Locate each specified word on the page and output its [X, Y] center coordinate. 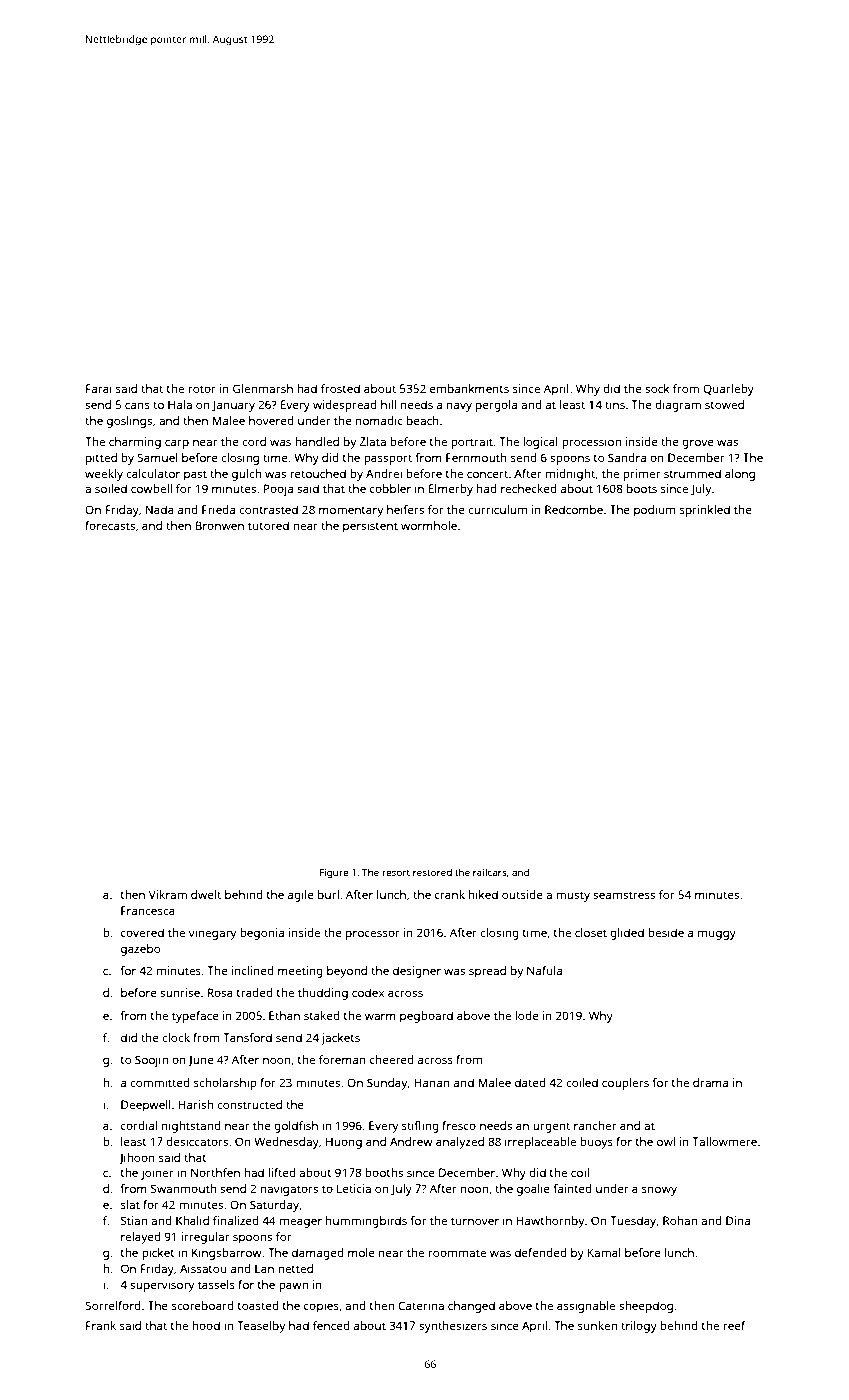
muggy [717, 935]
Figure [334, 874]
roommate [457, 1253]
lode [527, 1015]
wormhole [429, 525]
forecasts [110, 525]
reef [734, 1325]
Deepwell [146, 1106]
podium [654, 511]
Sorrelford [113, 1305]
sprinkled [705, 511]
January [233, 406]
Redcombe [574, 509]
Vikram [168, 894]
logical [540, 443]
